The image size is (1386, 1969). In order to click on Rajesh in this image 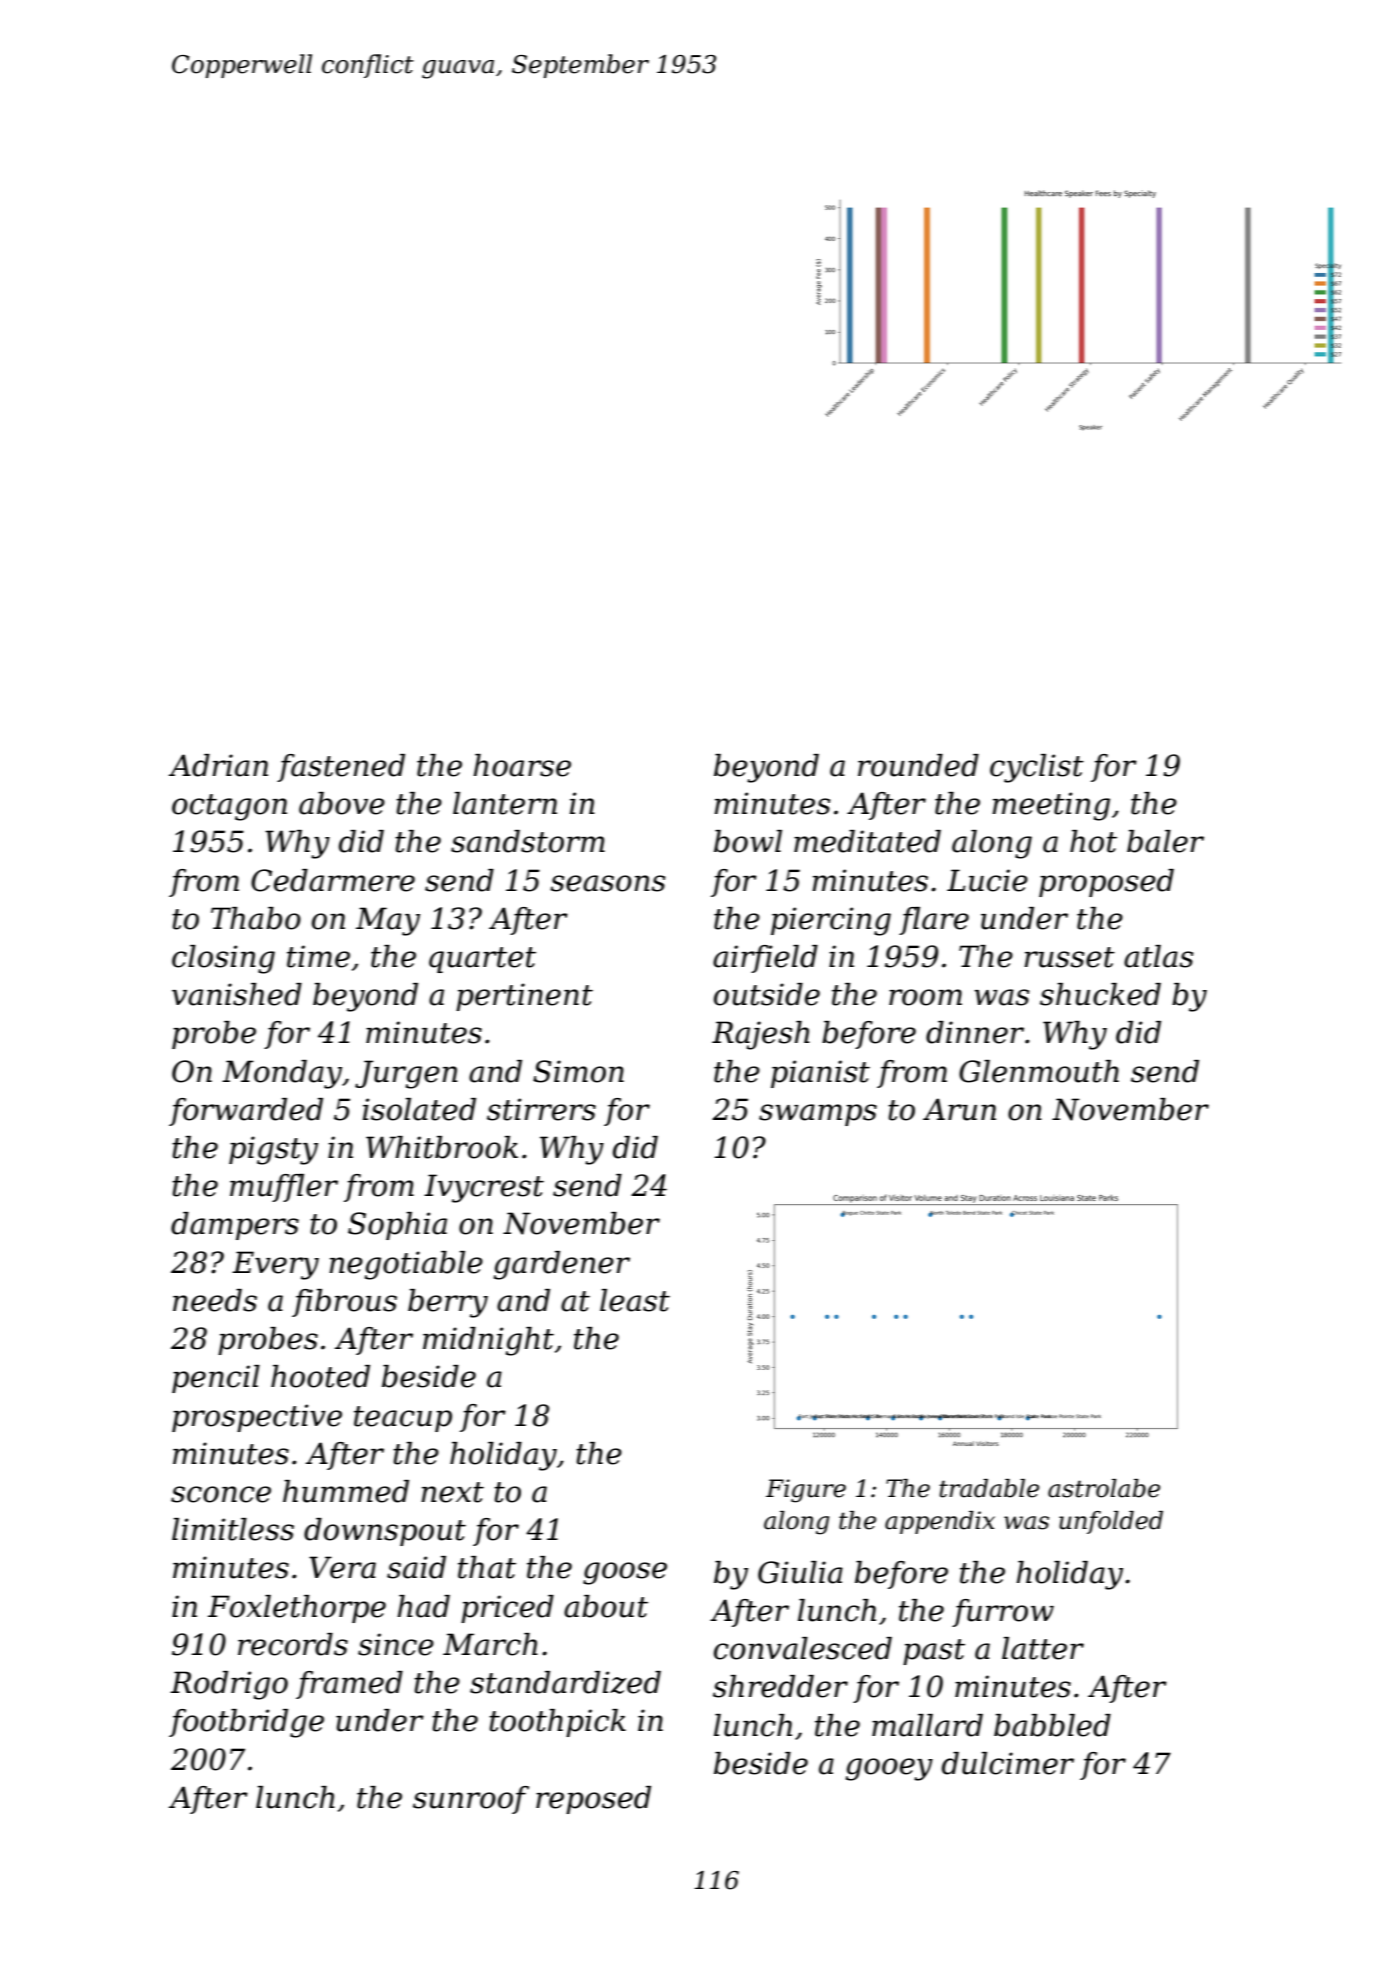, I will do `click(761, 1035)`.
